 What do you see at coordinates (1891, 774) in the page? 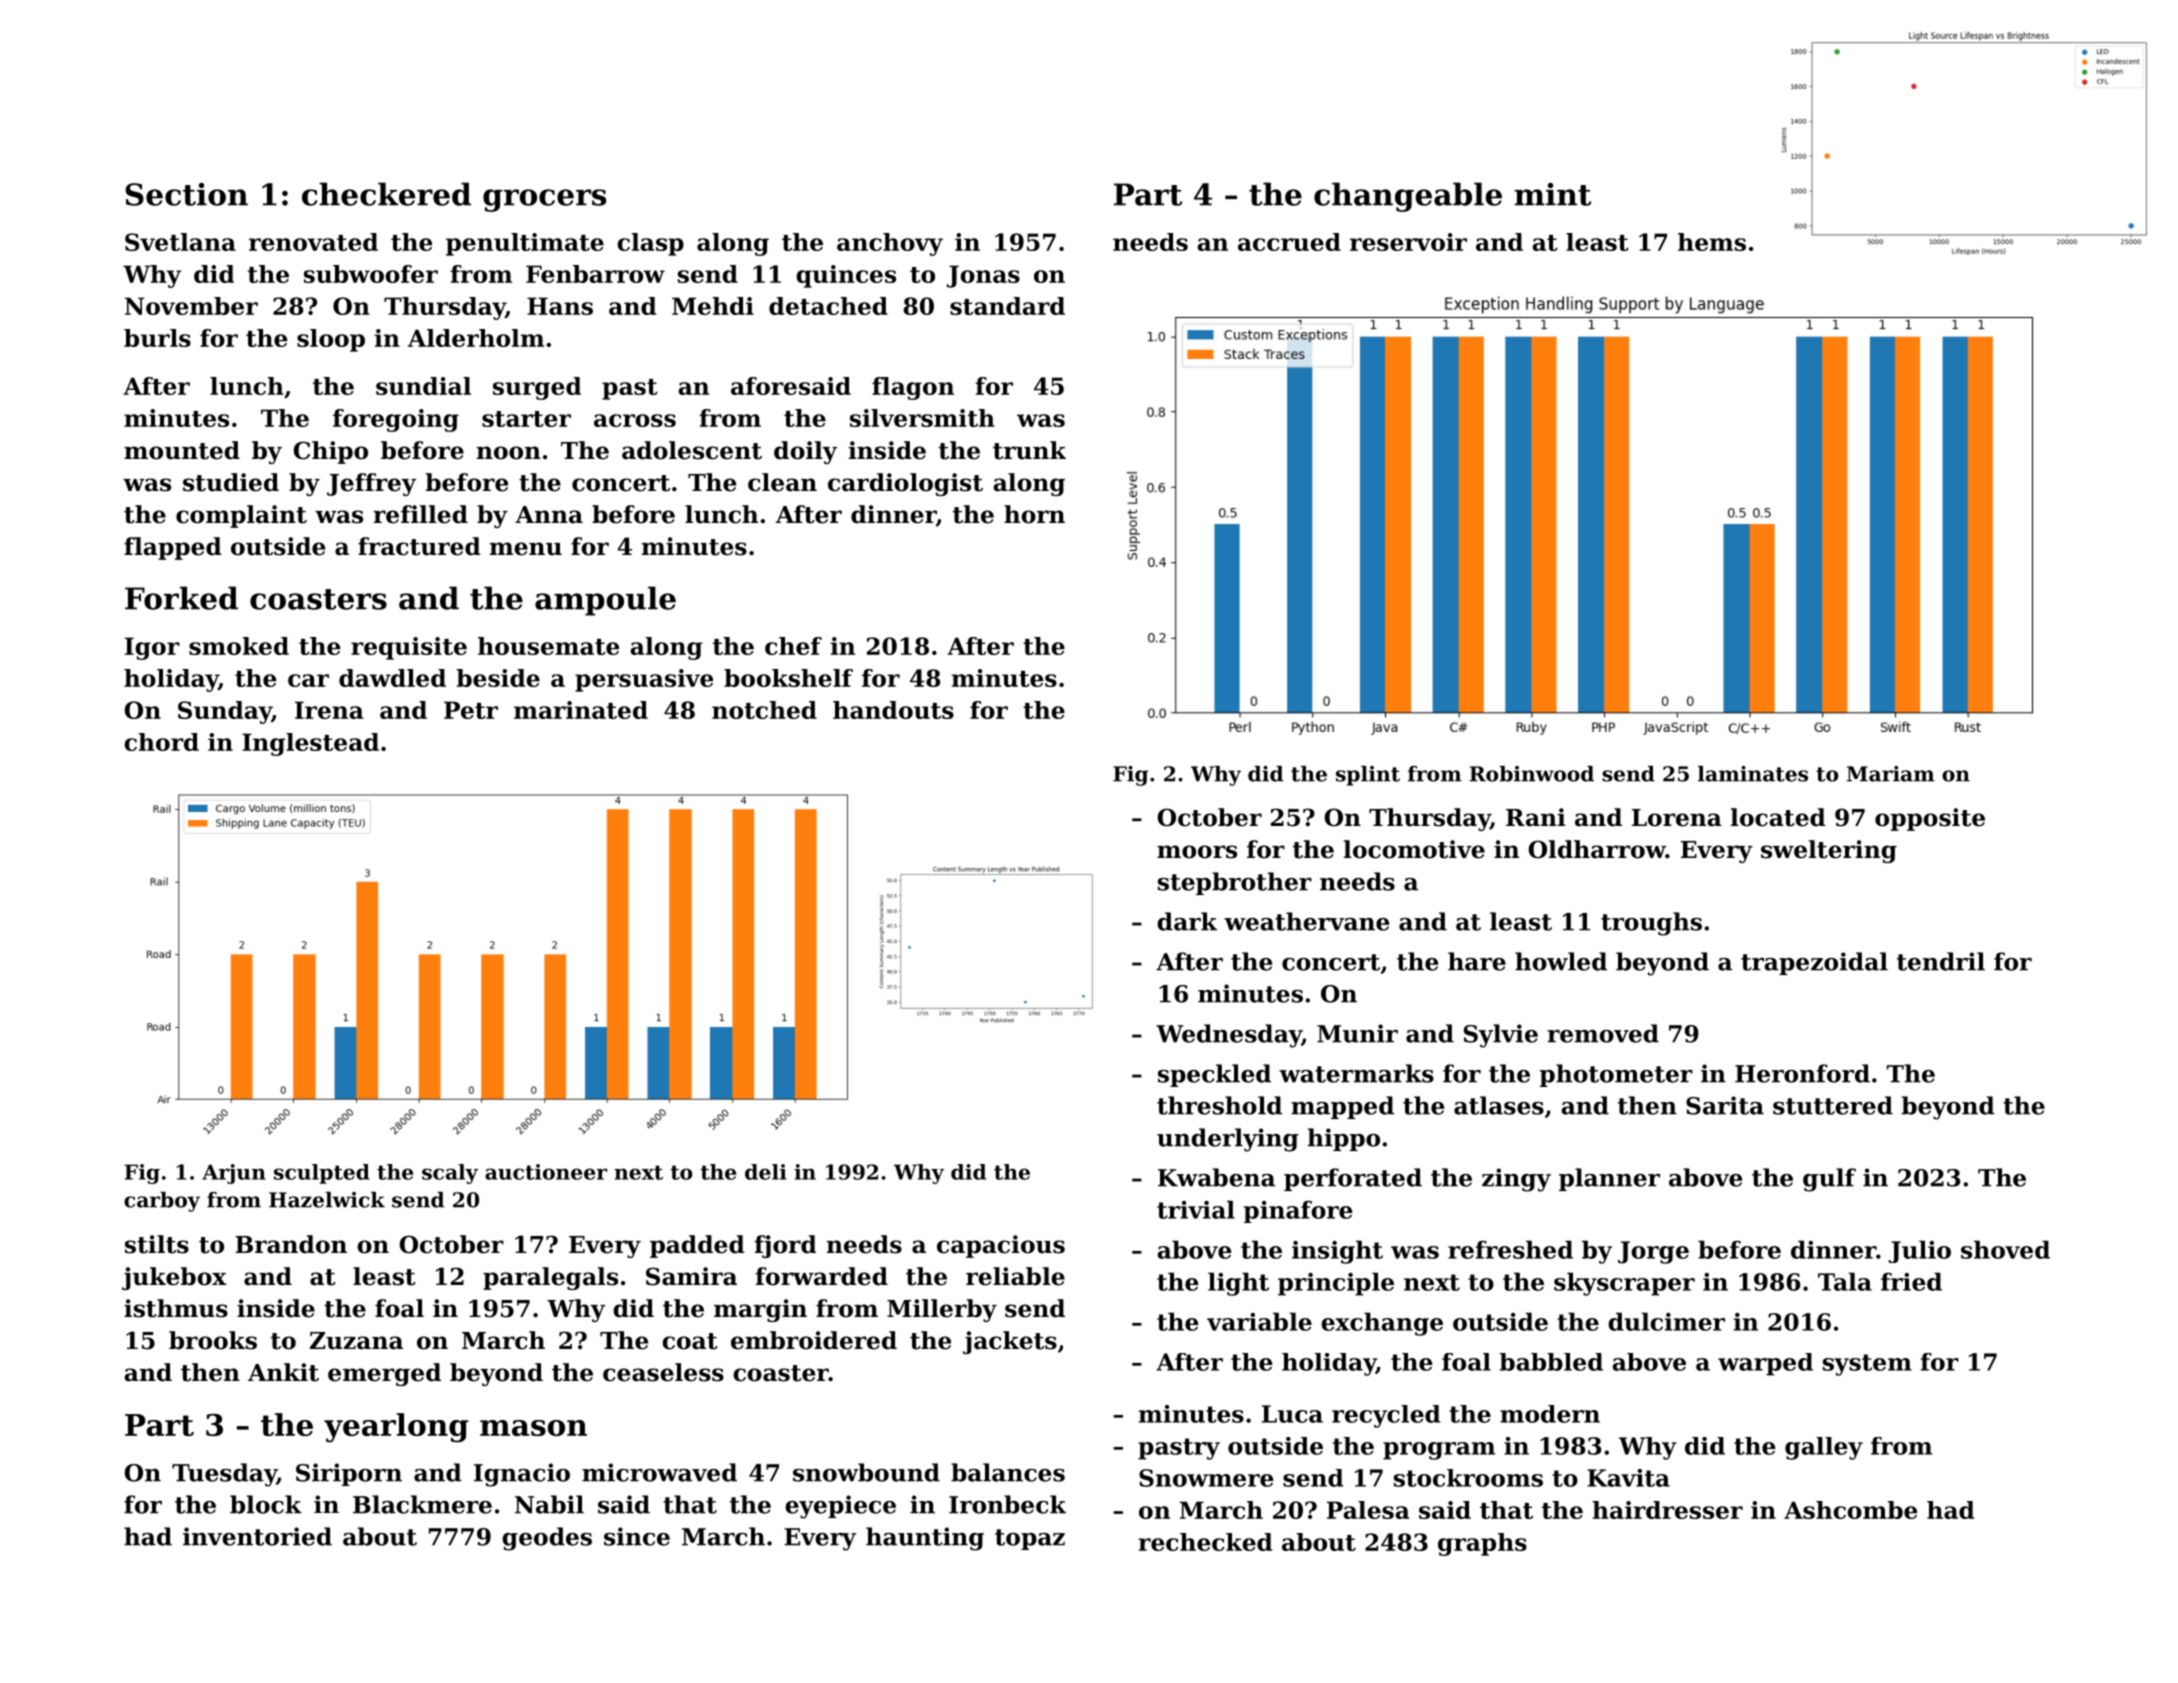
I see `Mariam` at bounding box center [1891, 774].
